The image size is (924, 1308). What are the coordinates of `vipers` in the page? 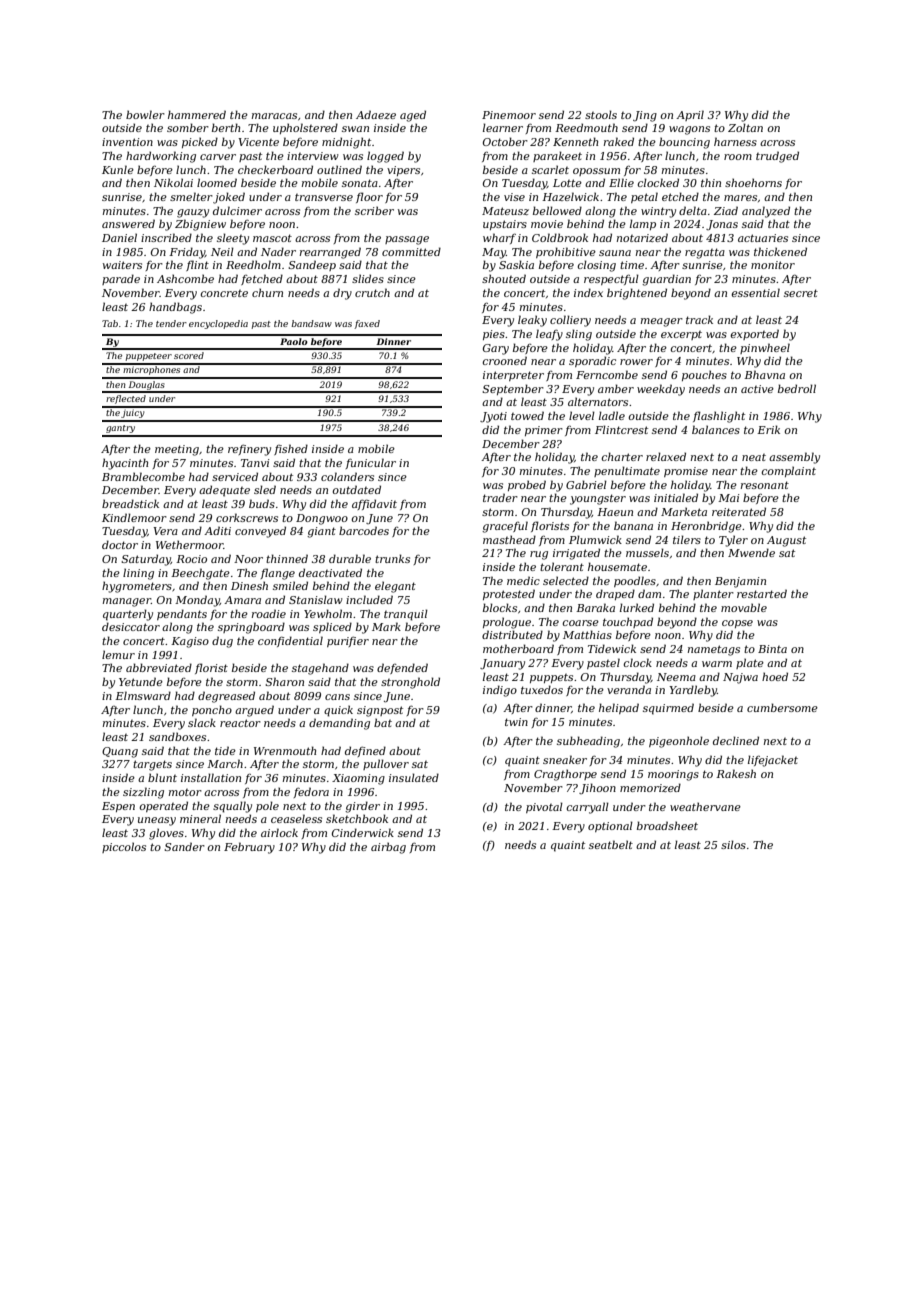 It's located at (403, 171).
